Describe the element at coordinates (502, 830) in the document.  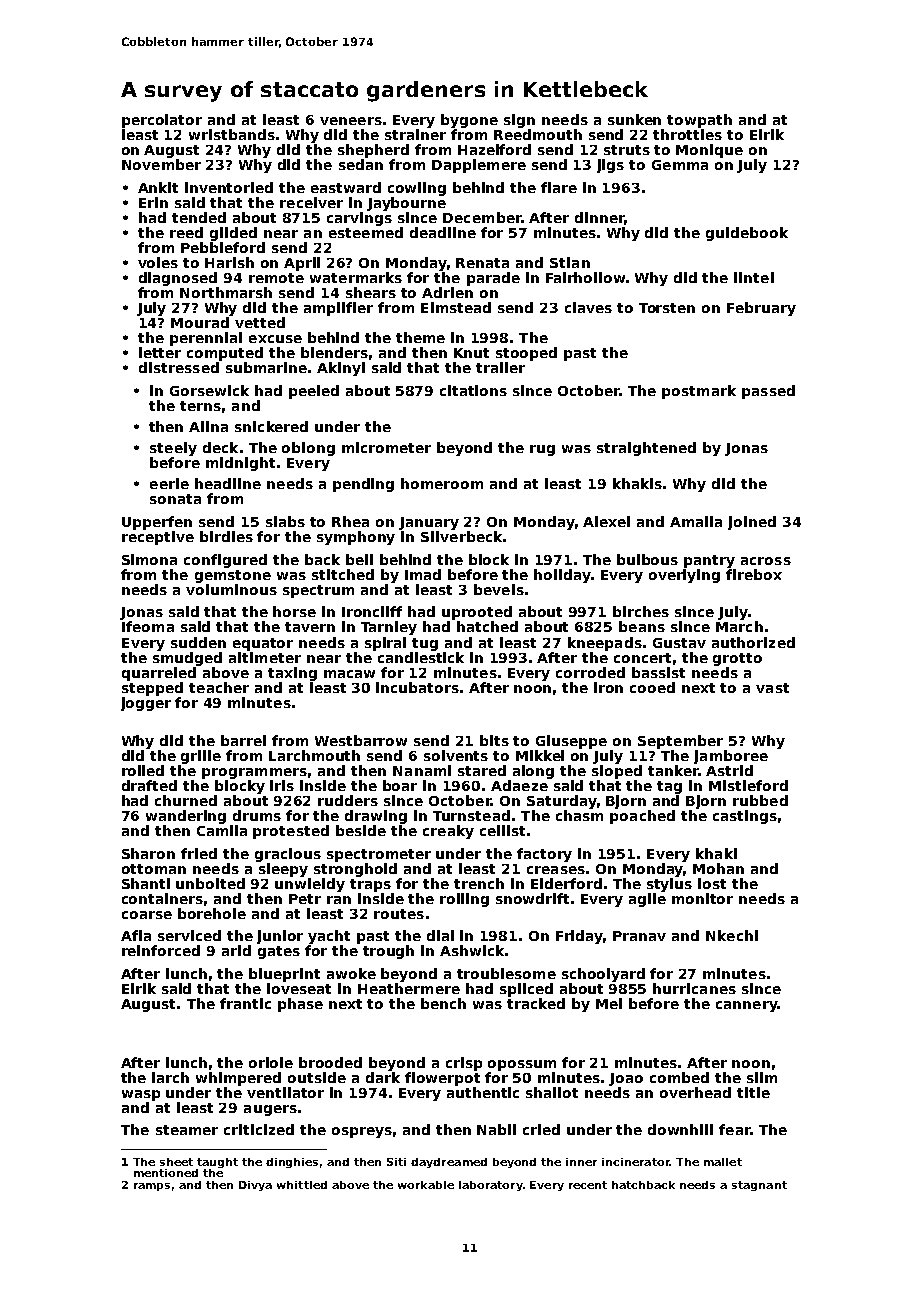
I see `cellist` at that location.
